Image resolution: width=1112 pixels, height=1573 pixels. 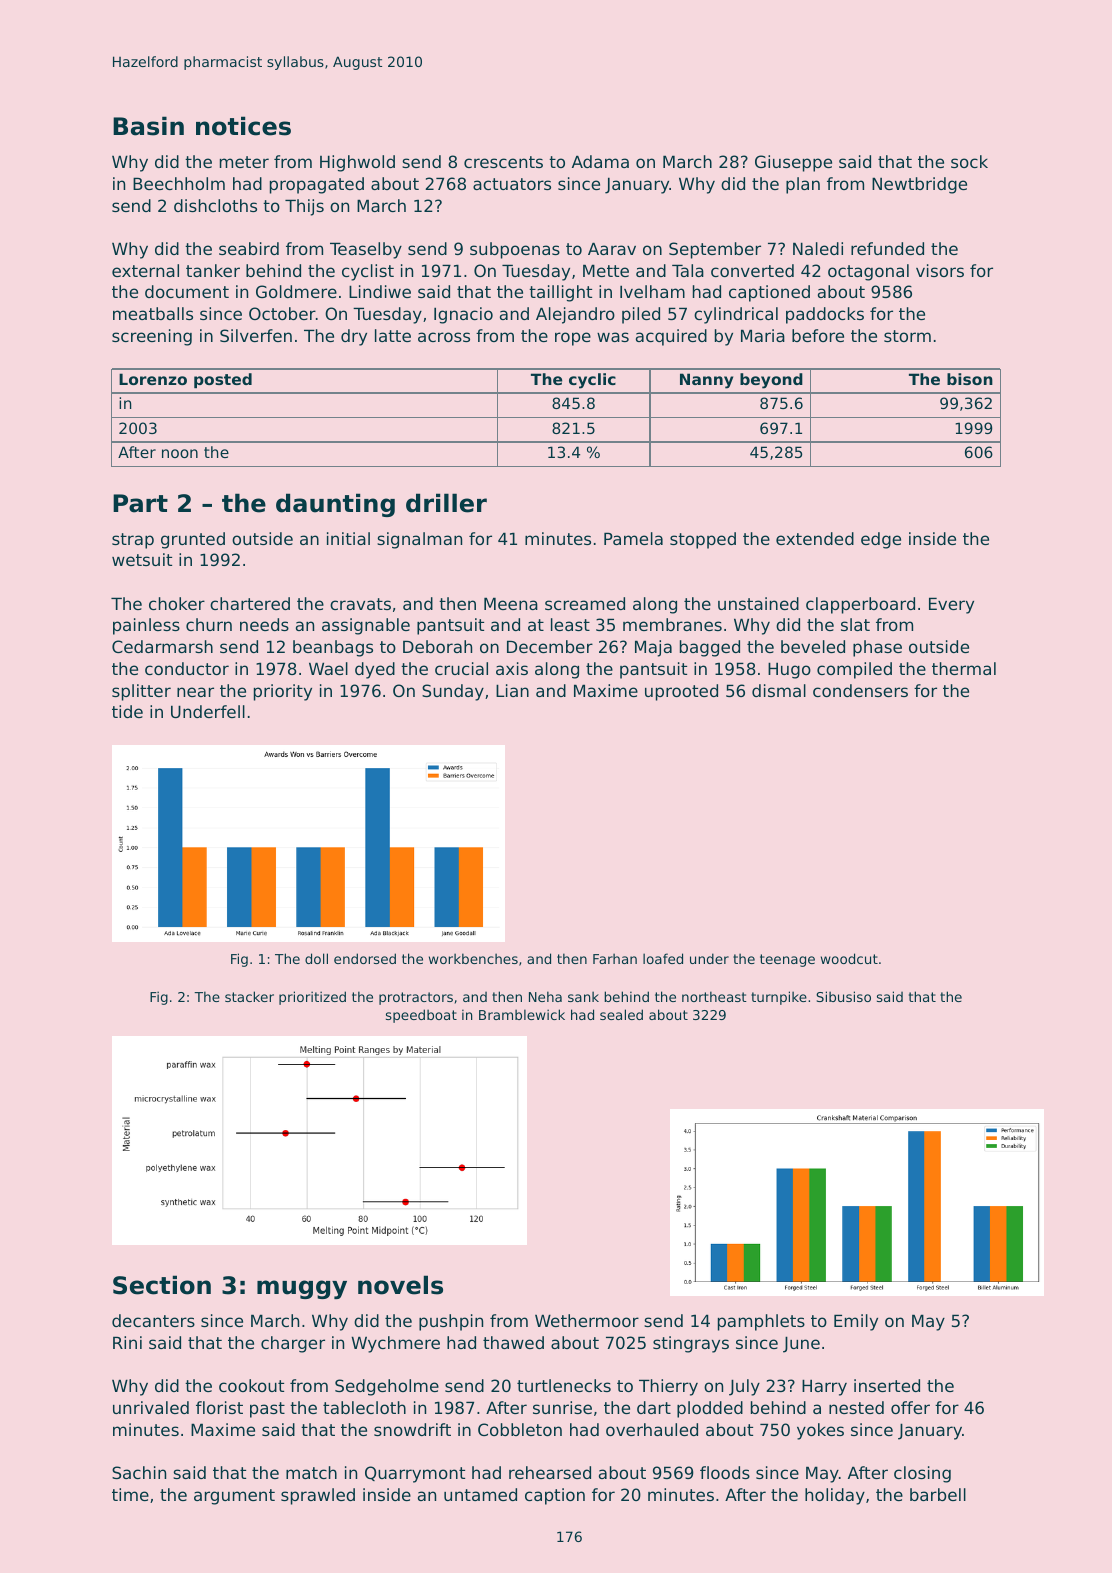 I want to click on rehearsed, so click(x=550, y=1472).
